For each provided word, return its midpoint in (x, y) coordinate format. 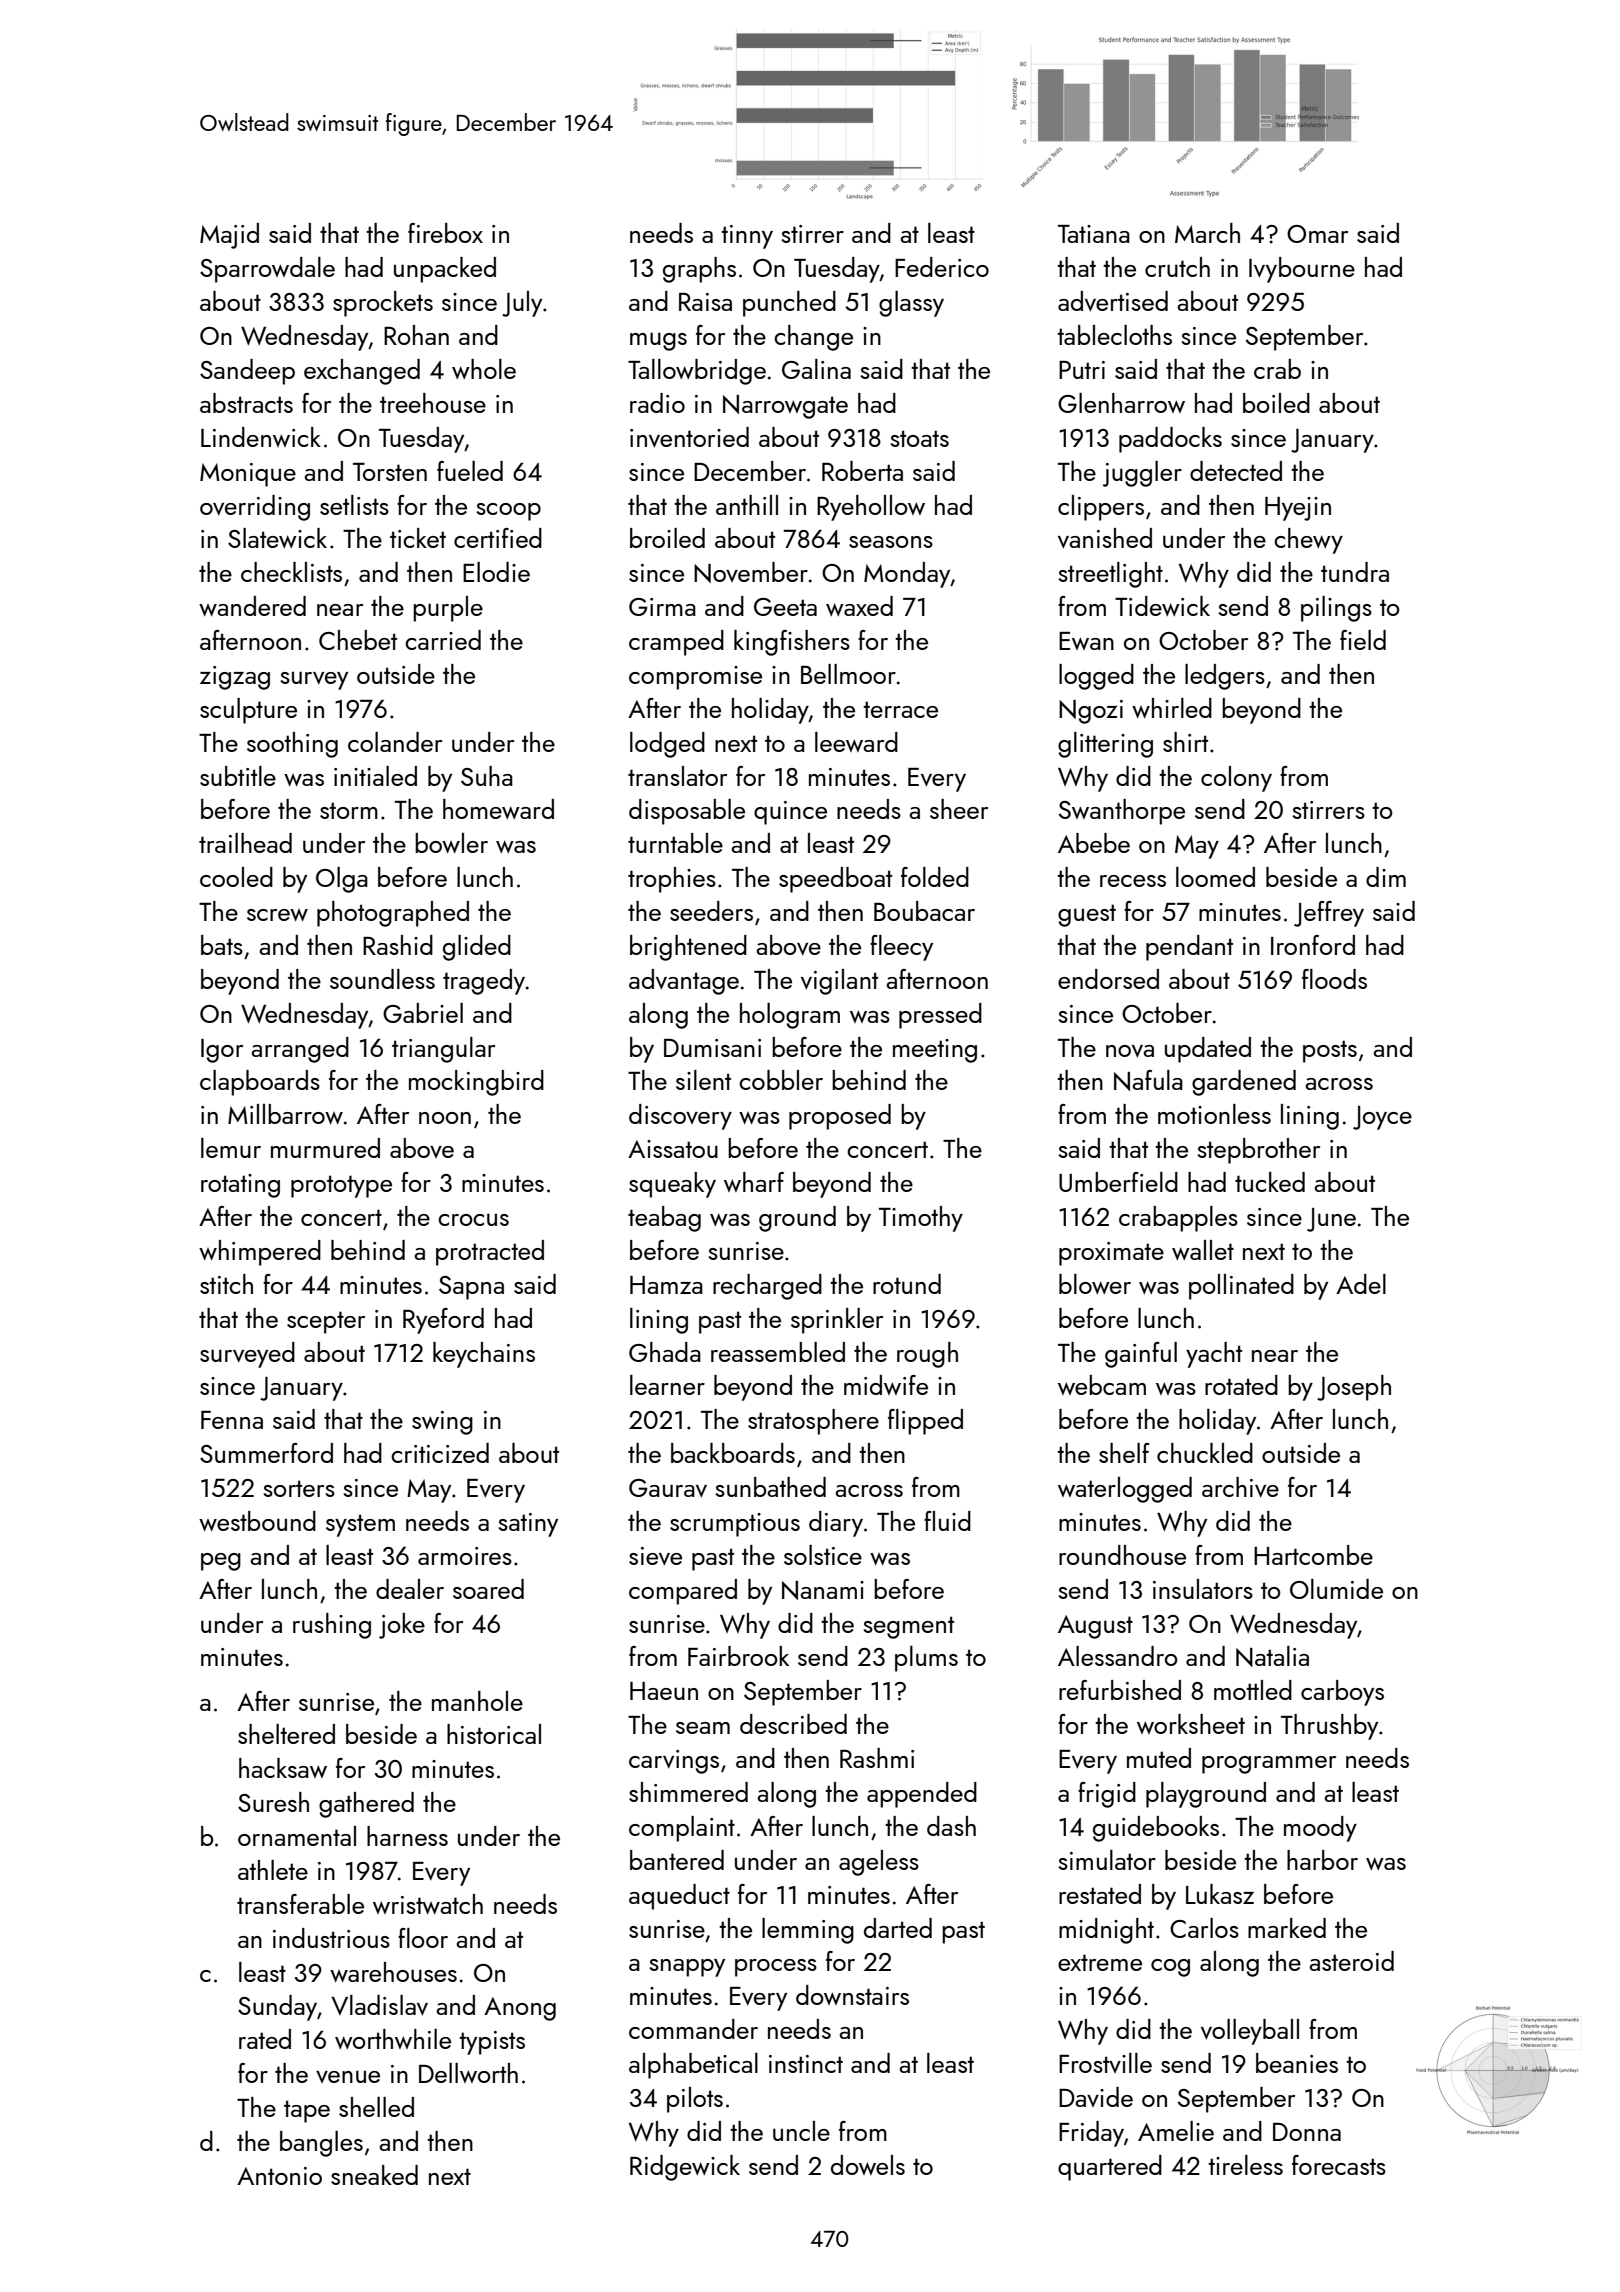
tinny (747, 237)
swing (442, 1423)
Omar (1317, 234)
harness (407, 1836)
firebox (445, 233)
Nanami (823, 1590)
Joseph (1354, 1388)
